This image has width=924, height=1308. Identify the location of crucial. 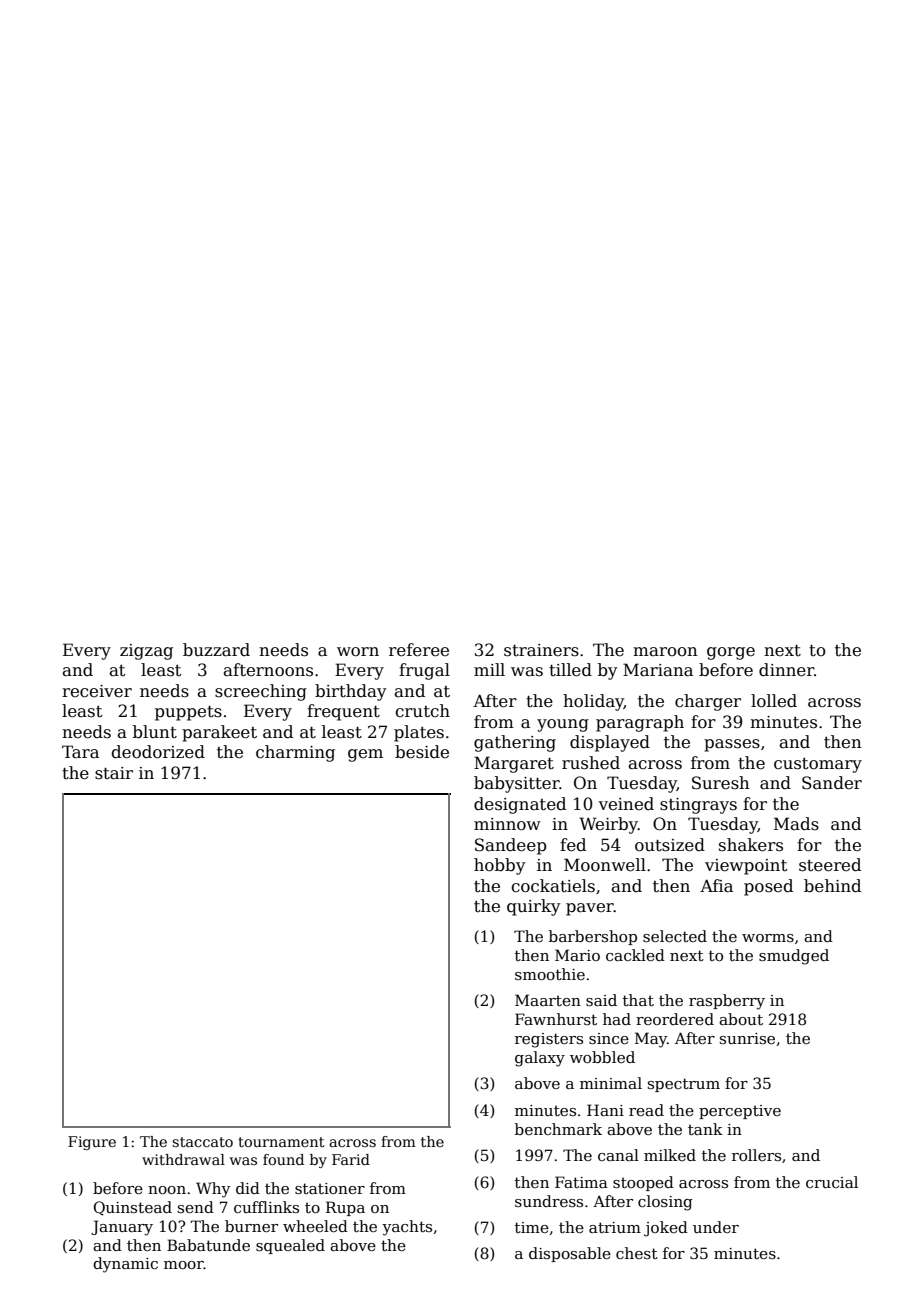
(832, 1182).
